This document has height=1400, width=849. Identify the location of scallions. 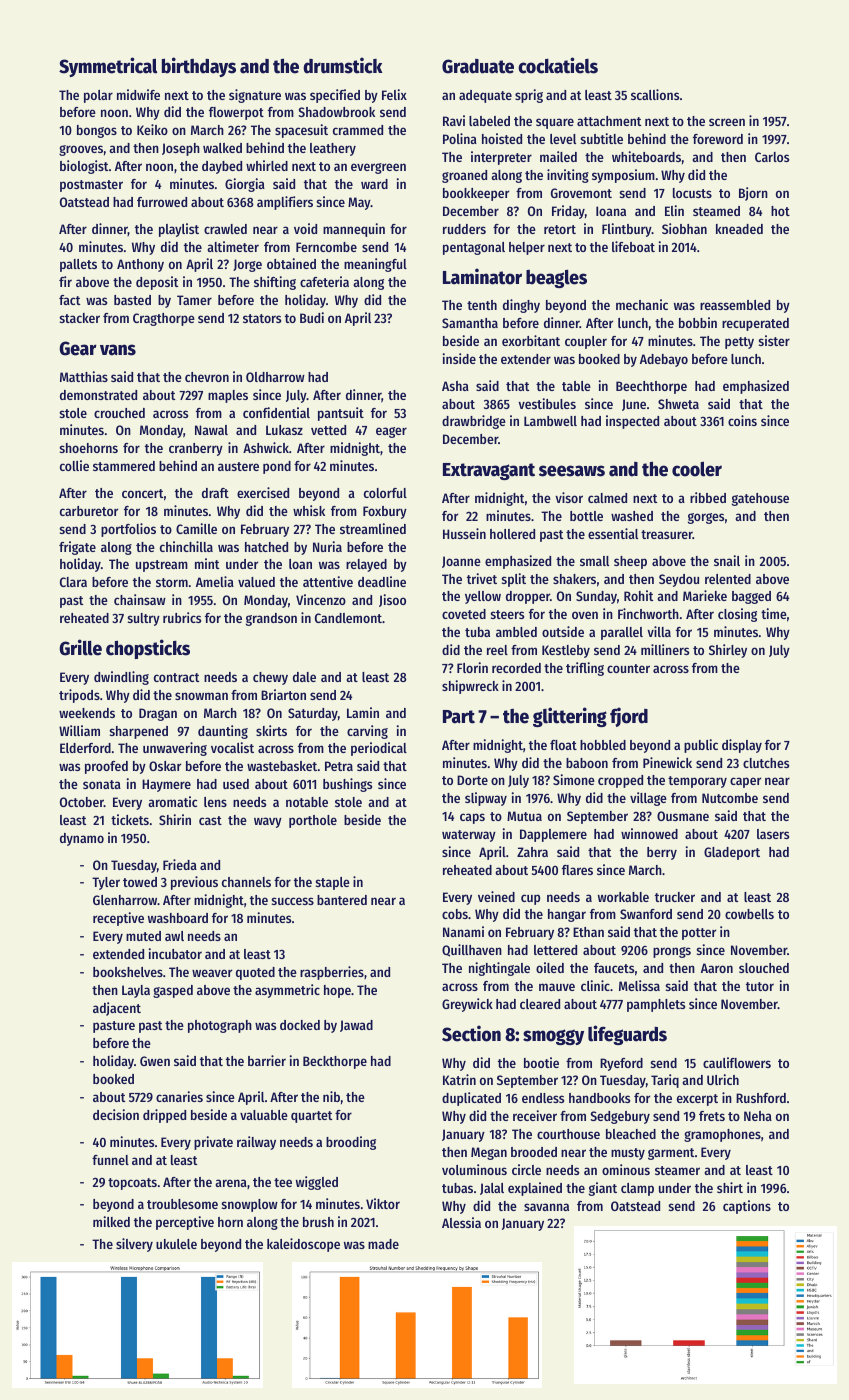
(655, 94).
